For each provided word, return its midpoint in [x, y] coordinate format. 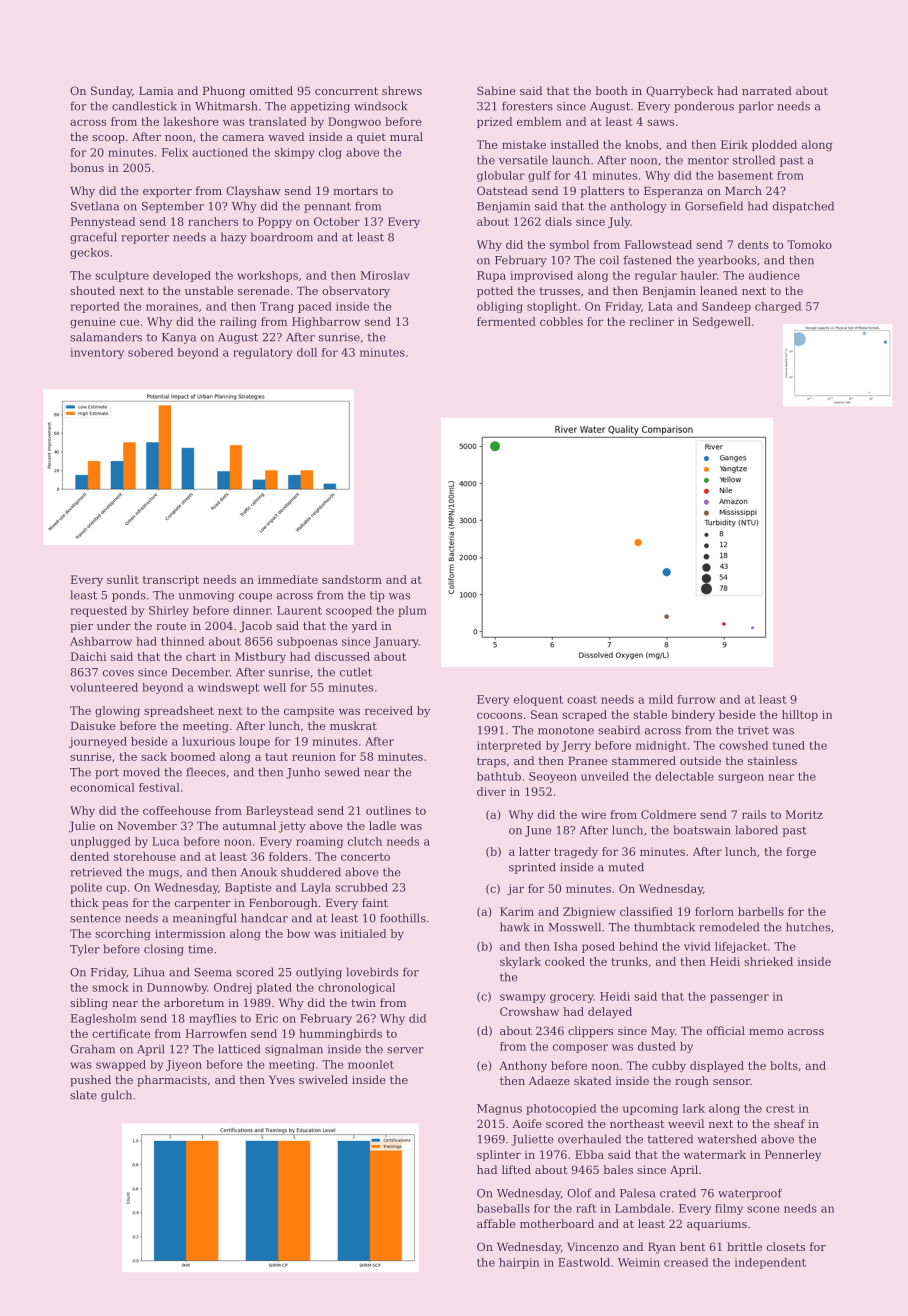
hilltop [800, 715]
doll [307, 352]
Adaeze [549, 1080]
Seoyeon [553, 777]
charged [778, 307]
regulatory [263, 353]
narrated [767, 90]
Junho [303, 773]
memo [766, 1032]
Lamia [156, 90]
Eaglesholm [103, 1019]
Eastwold [584, 1262]
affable [496, 1223]
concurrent [346, 91]
